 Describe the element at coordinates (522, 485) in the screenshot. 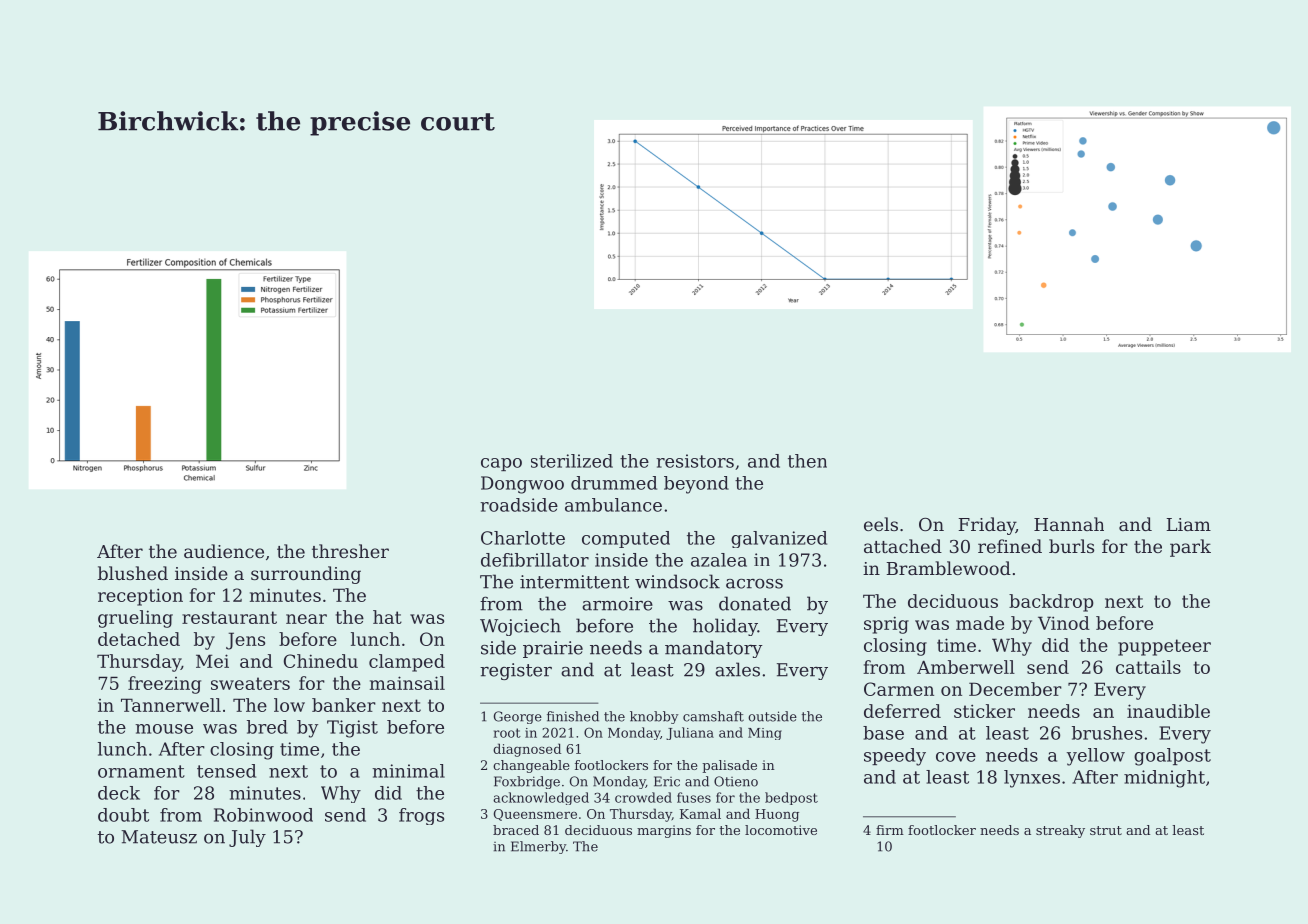

I see `Dongwoo` at that location.
